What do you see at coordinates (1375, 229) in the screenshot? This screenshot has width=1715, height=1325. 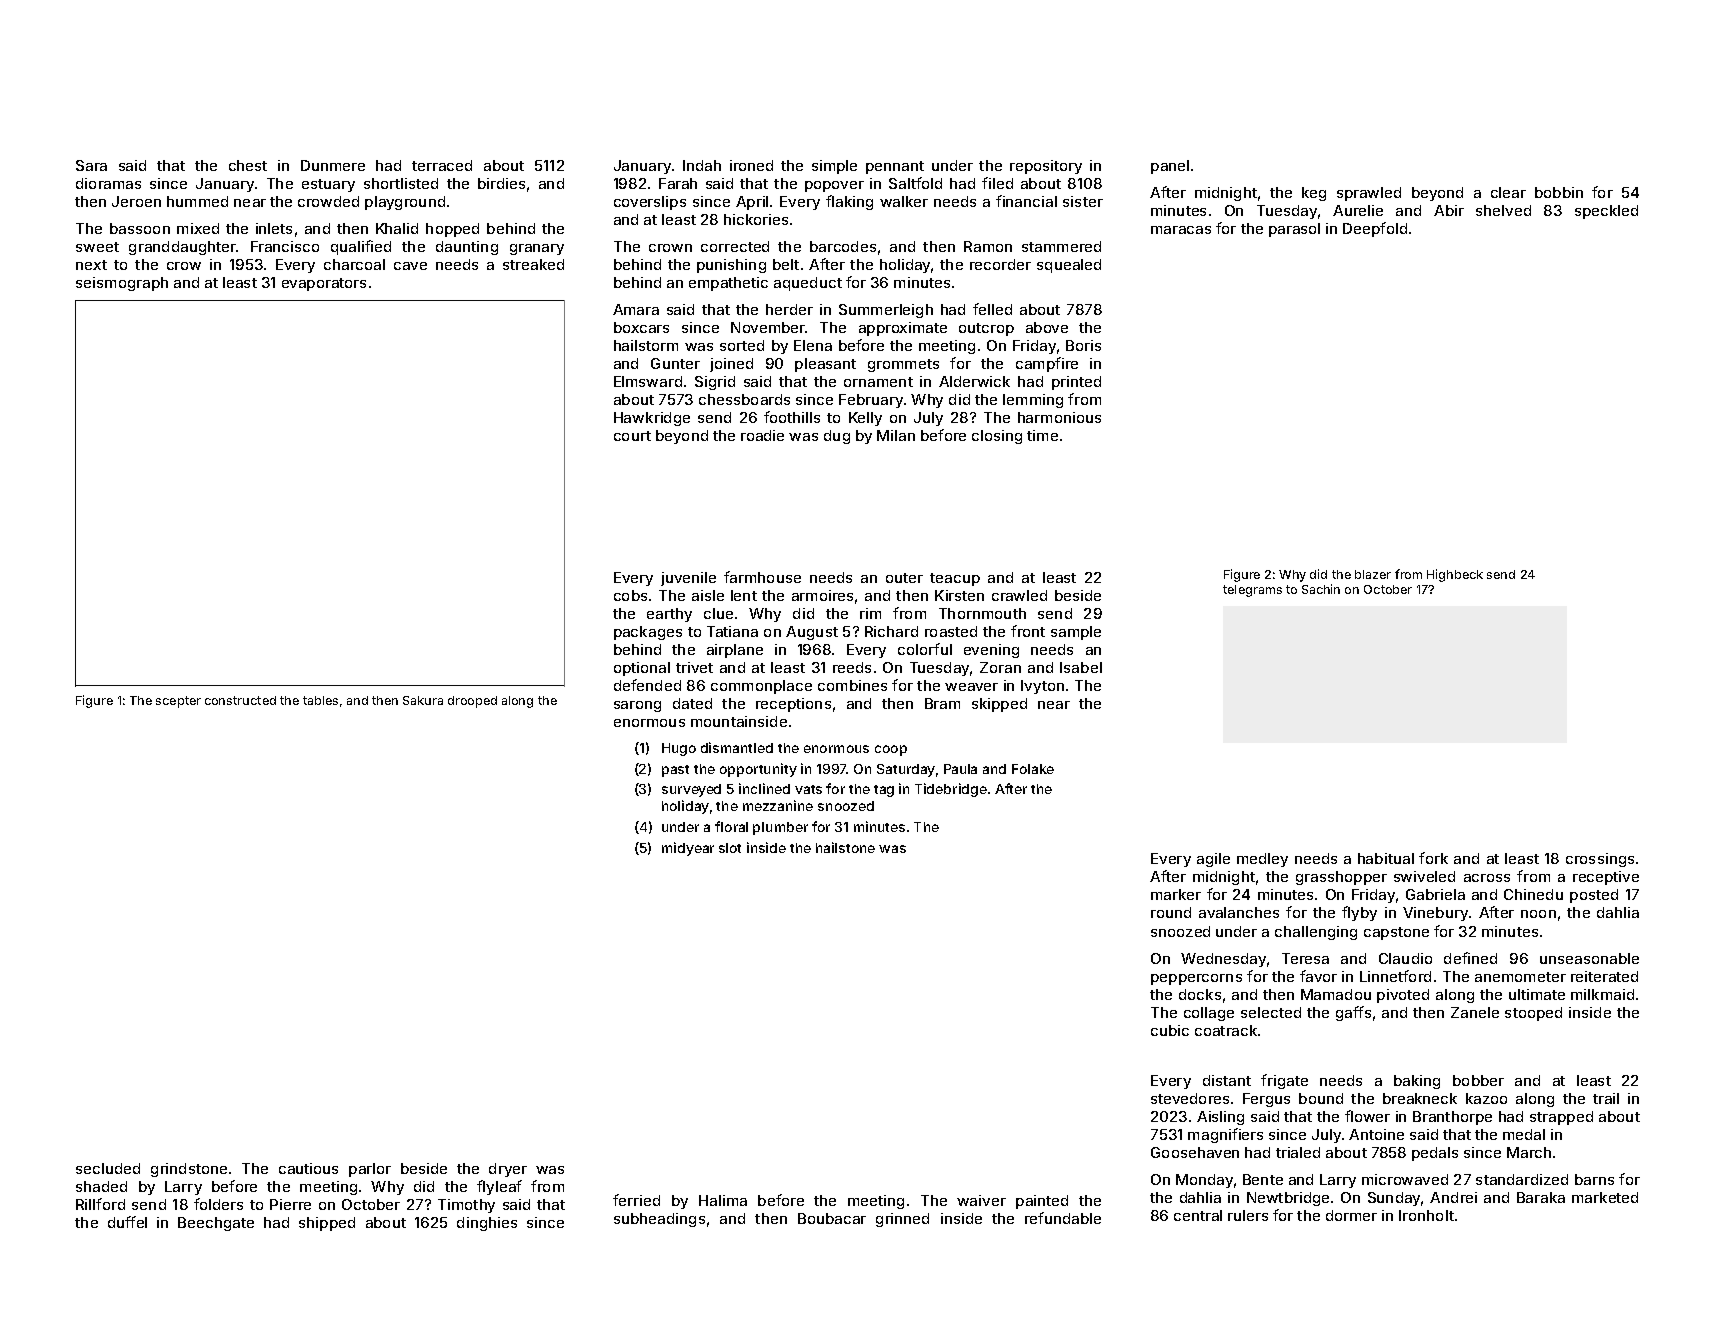 I see `Deepfold` at bounding box center [1375, 229].
